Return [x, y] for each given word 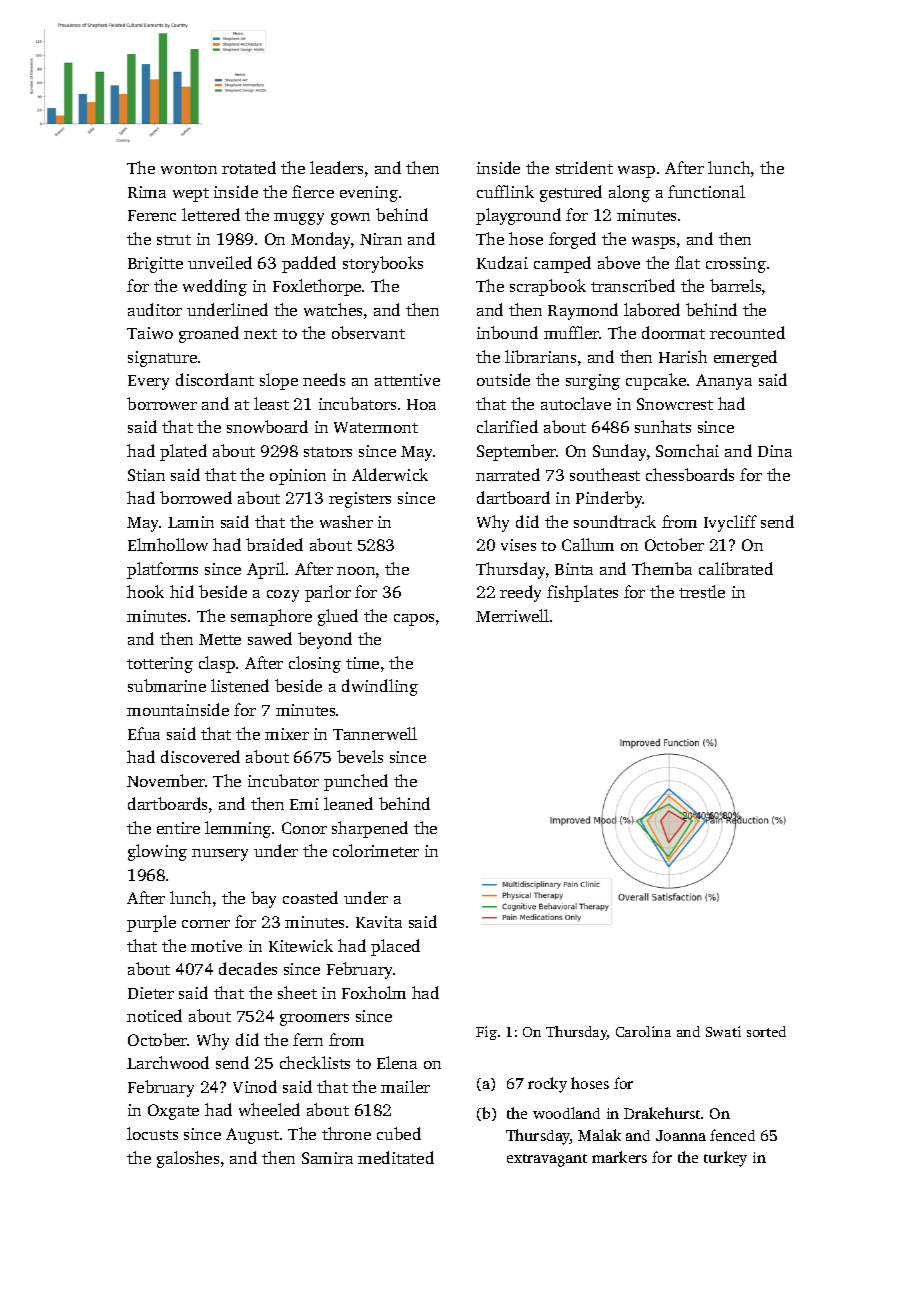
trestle [702, 591]
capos [414, 620]
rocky [547, 1085]
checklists [315, 1062]
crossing [736, 265]
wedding [215, 287]
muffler [571, 332]
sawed [270, 638]
